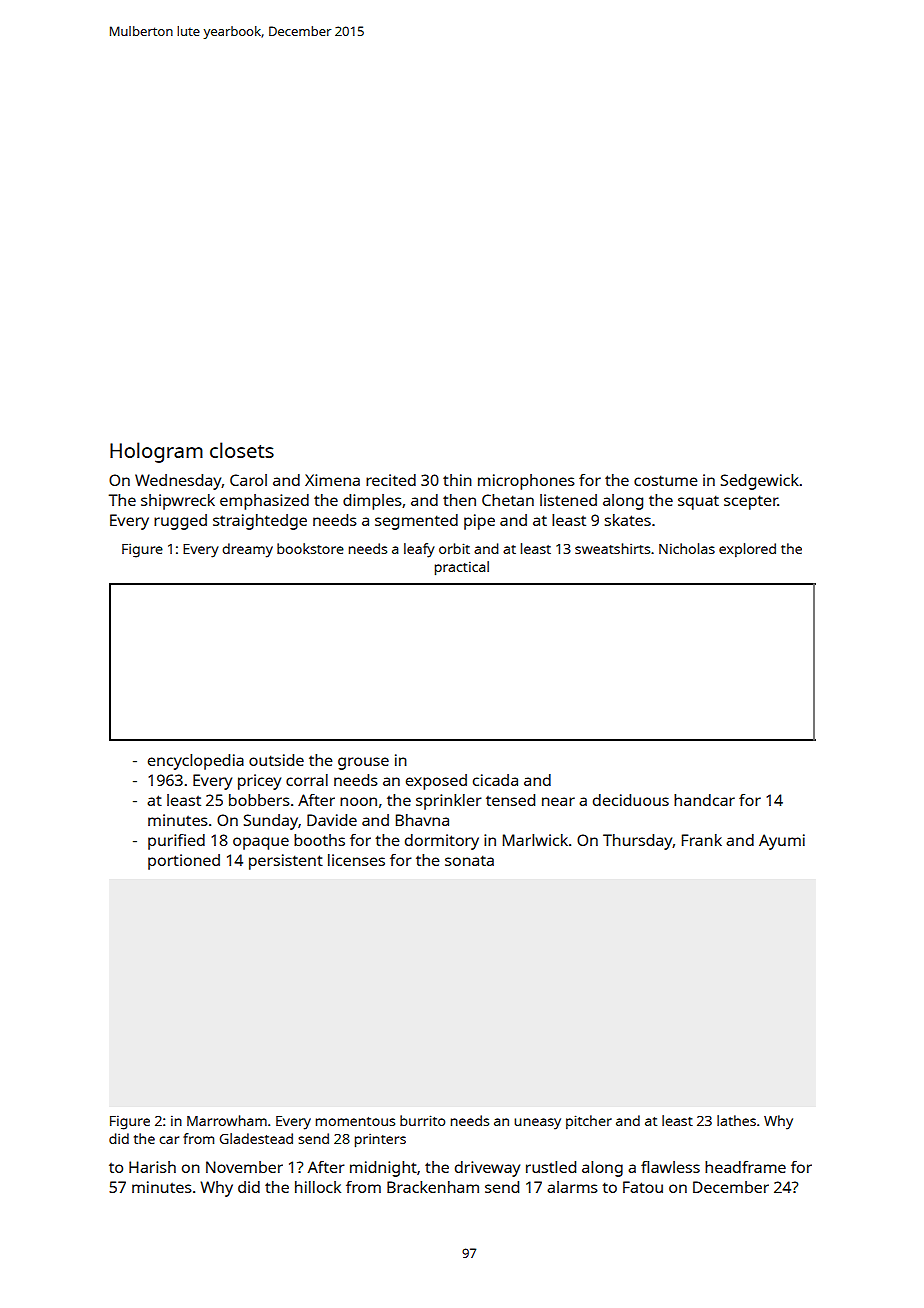 The height and width of the image is (1308, 924). What do you see at coordinates (436, 782) in the image?
I see `exposed` at bounding box center [436, 782].
